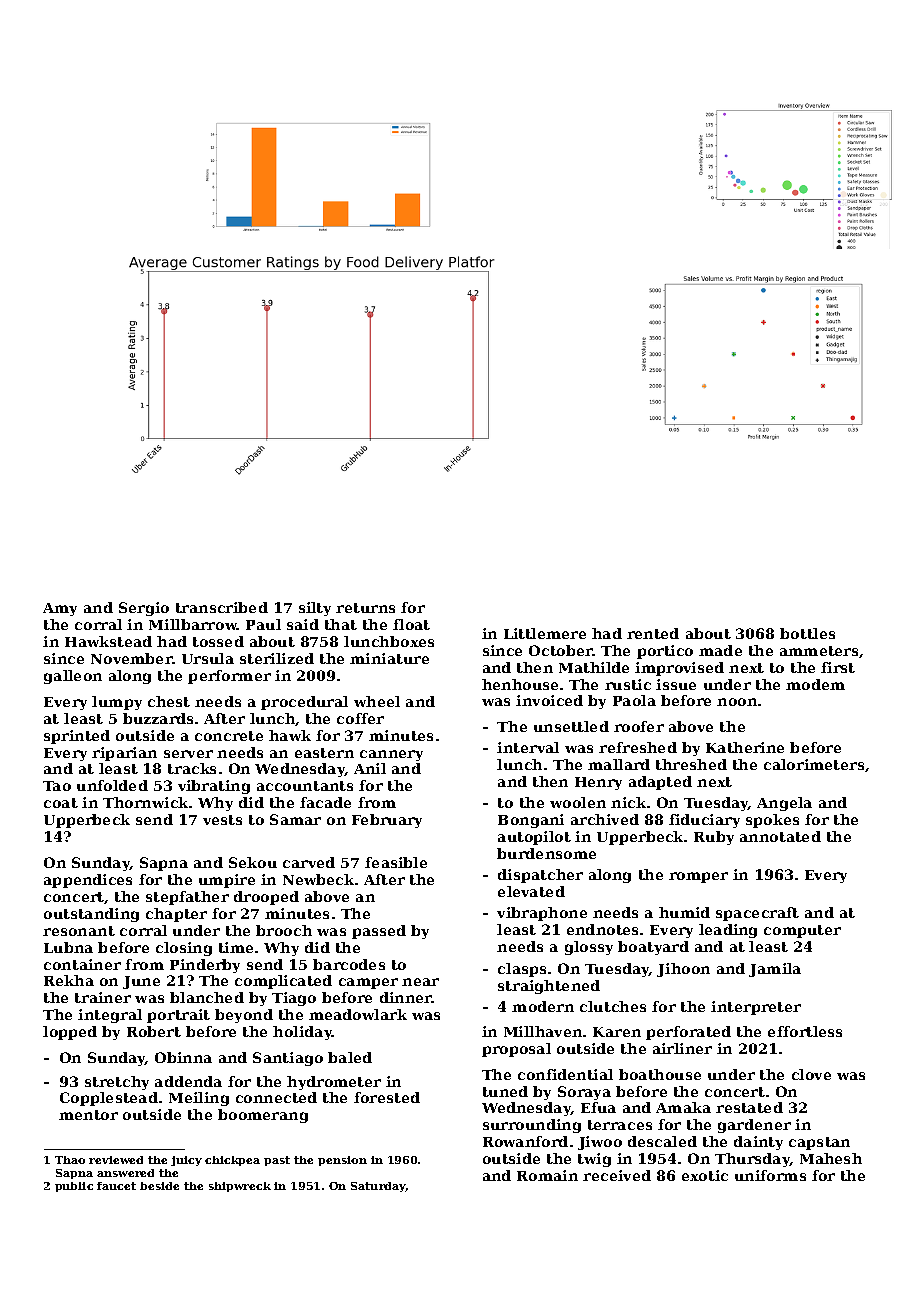  I want to click on Rekha, so click(69, 980).
